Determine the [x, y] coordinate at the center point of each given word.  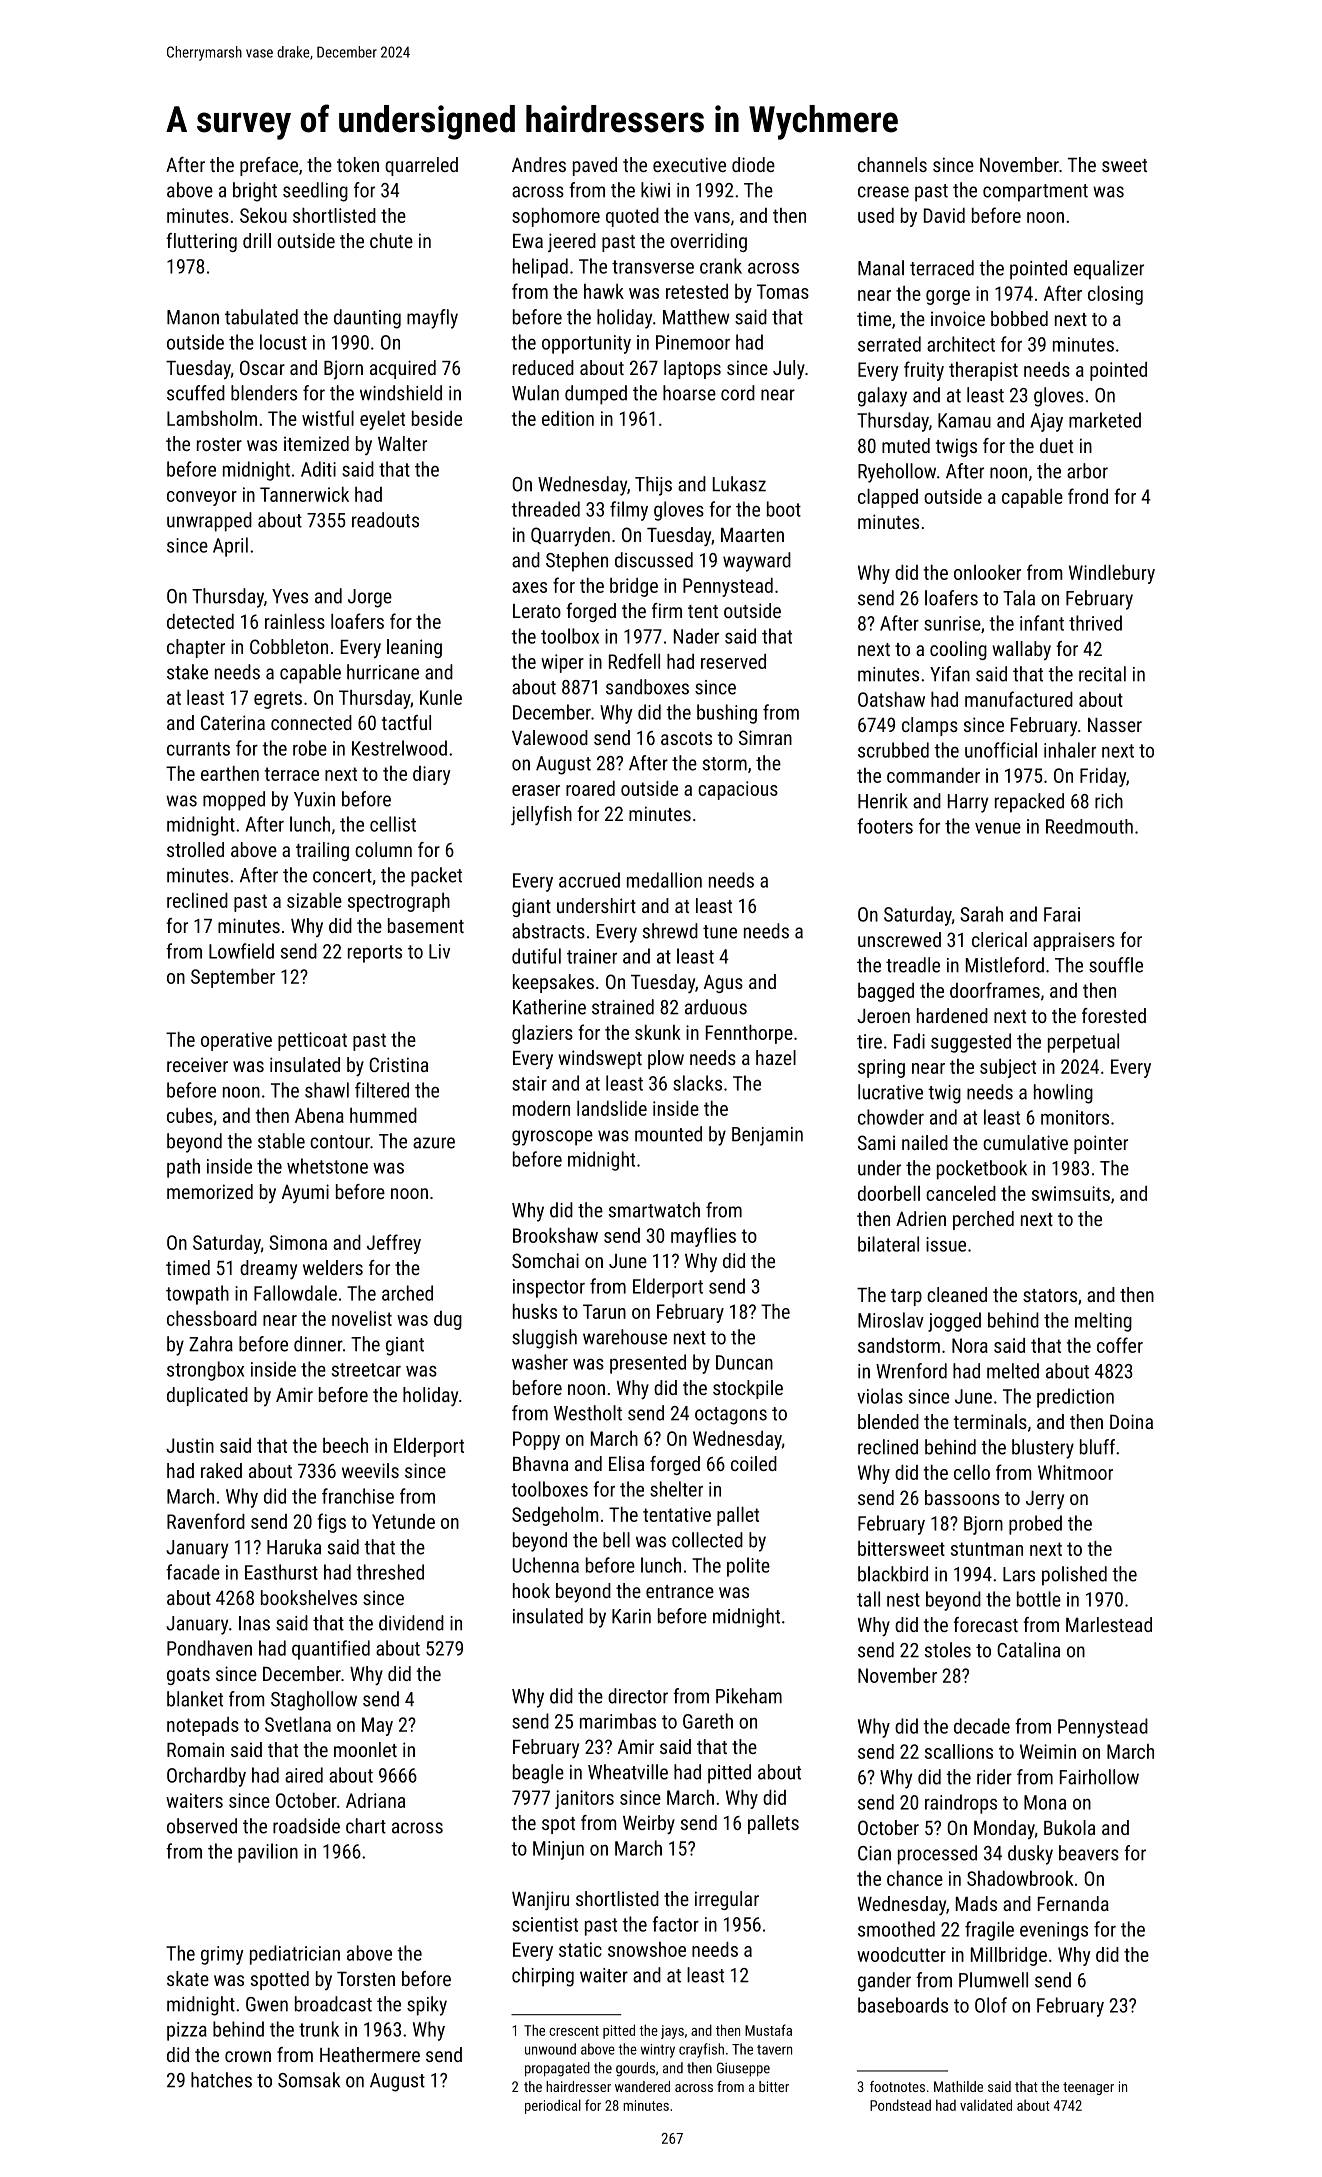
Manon [193, 317]
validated [986, 2105]
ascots [686, 738]
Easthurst [281, 1572]
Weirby [649, 1824]
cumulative [1025, 1142]
